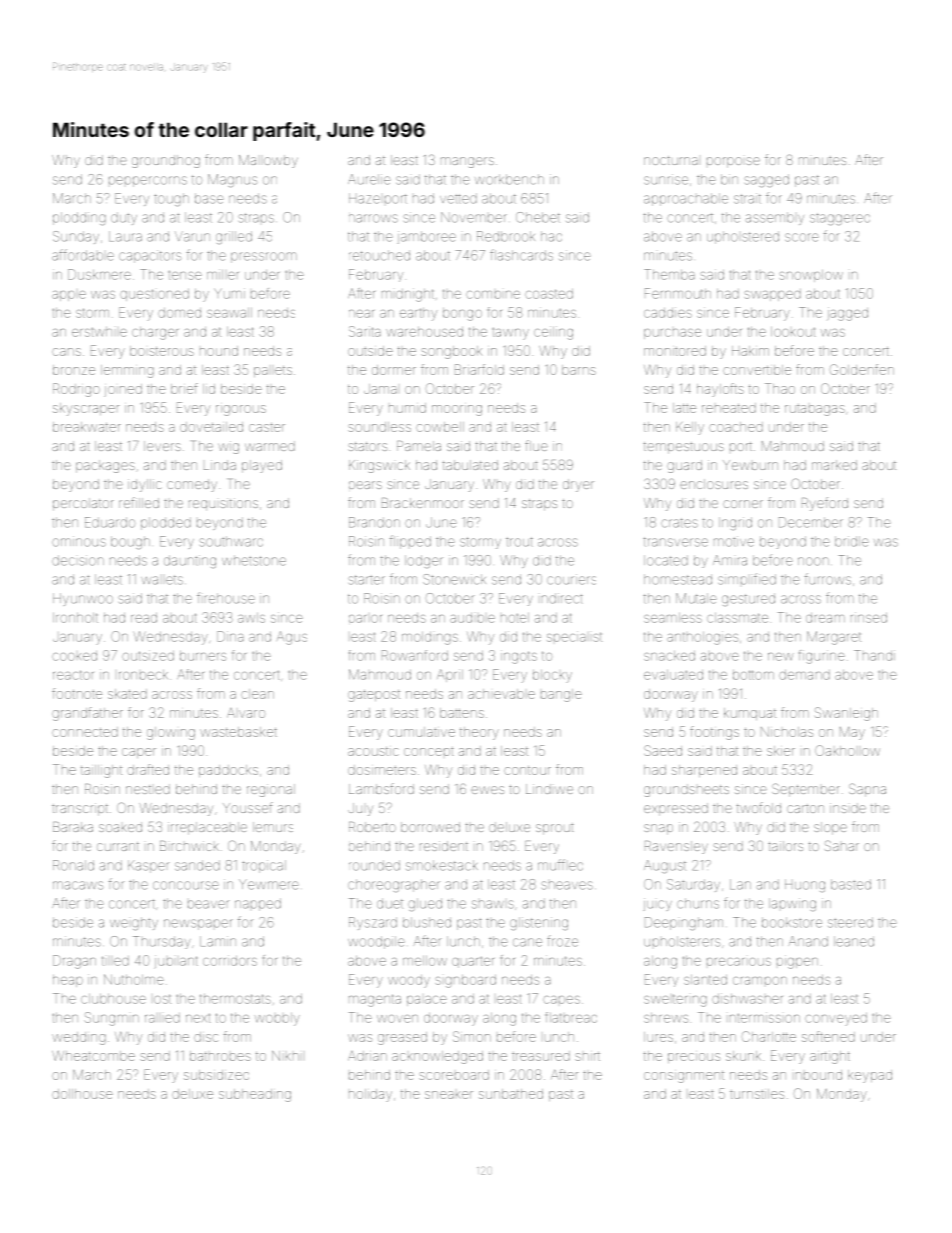  What do you see at coordinates (562, 941) in the screenshot?
I see `froze` at bounding box center [562, 941].
